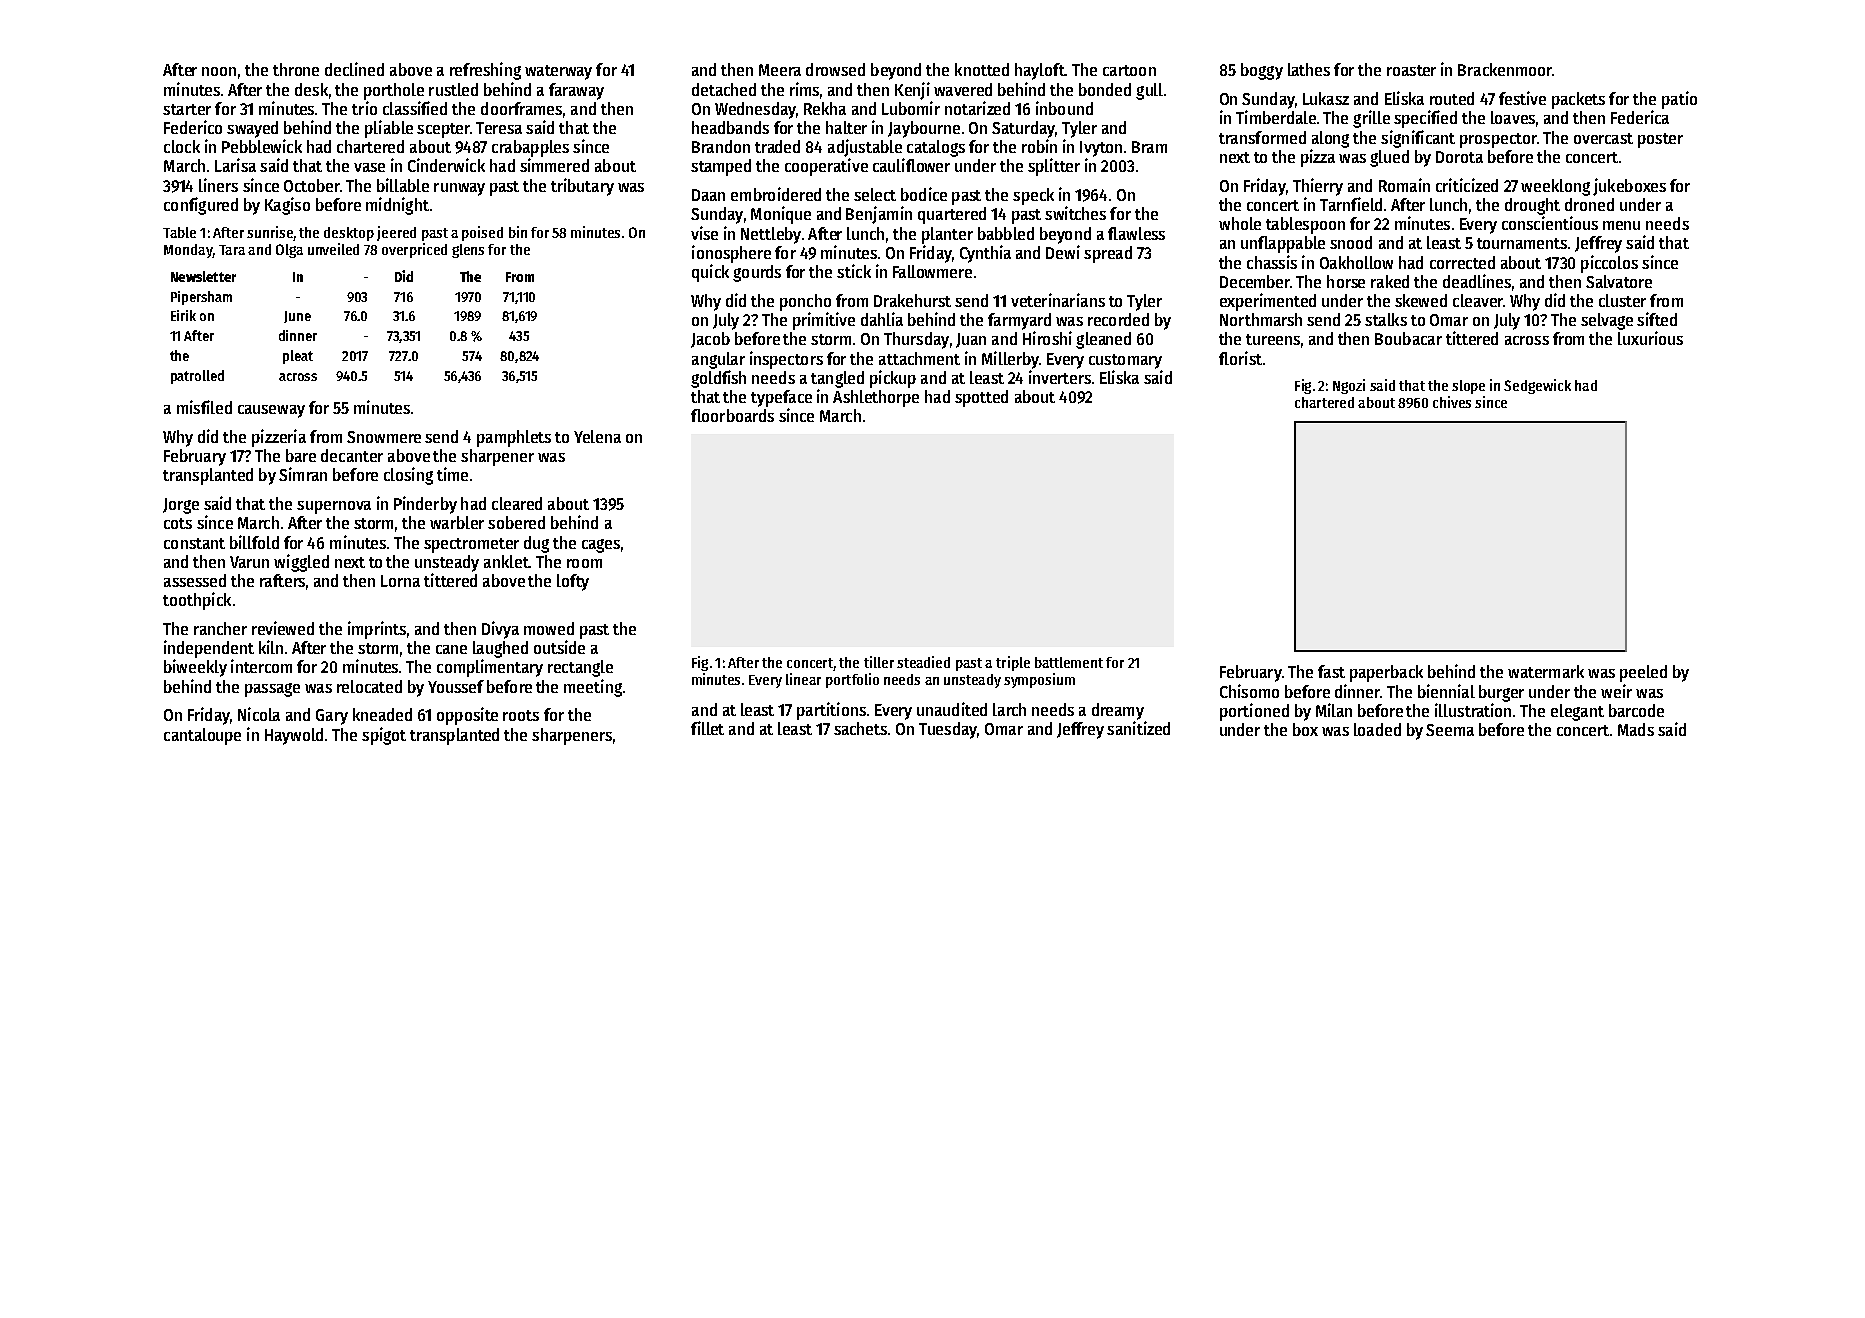  What do you see at coordinates (1240, 223) in the image?
I see `whole` at bounding box center [1240, 223].
